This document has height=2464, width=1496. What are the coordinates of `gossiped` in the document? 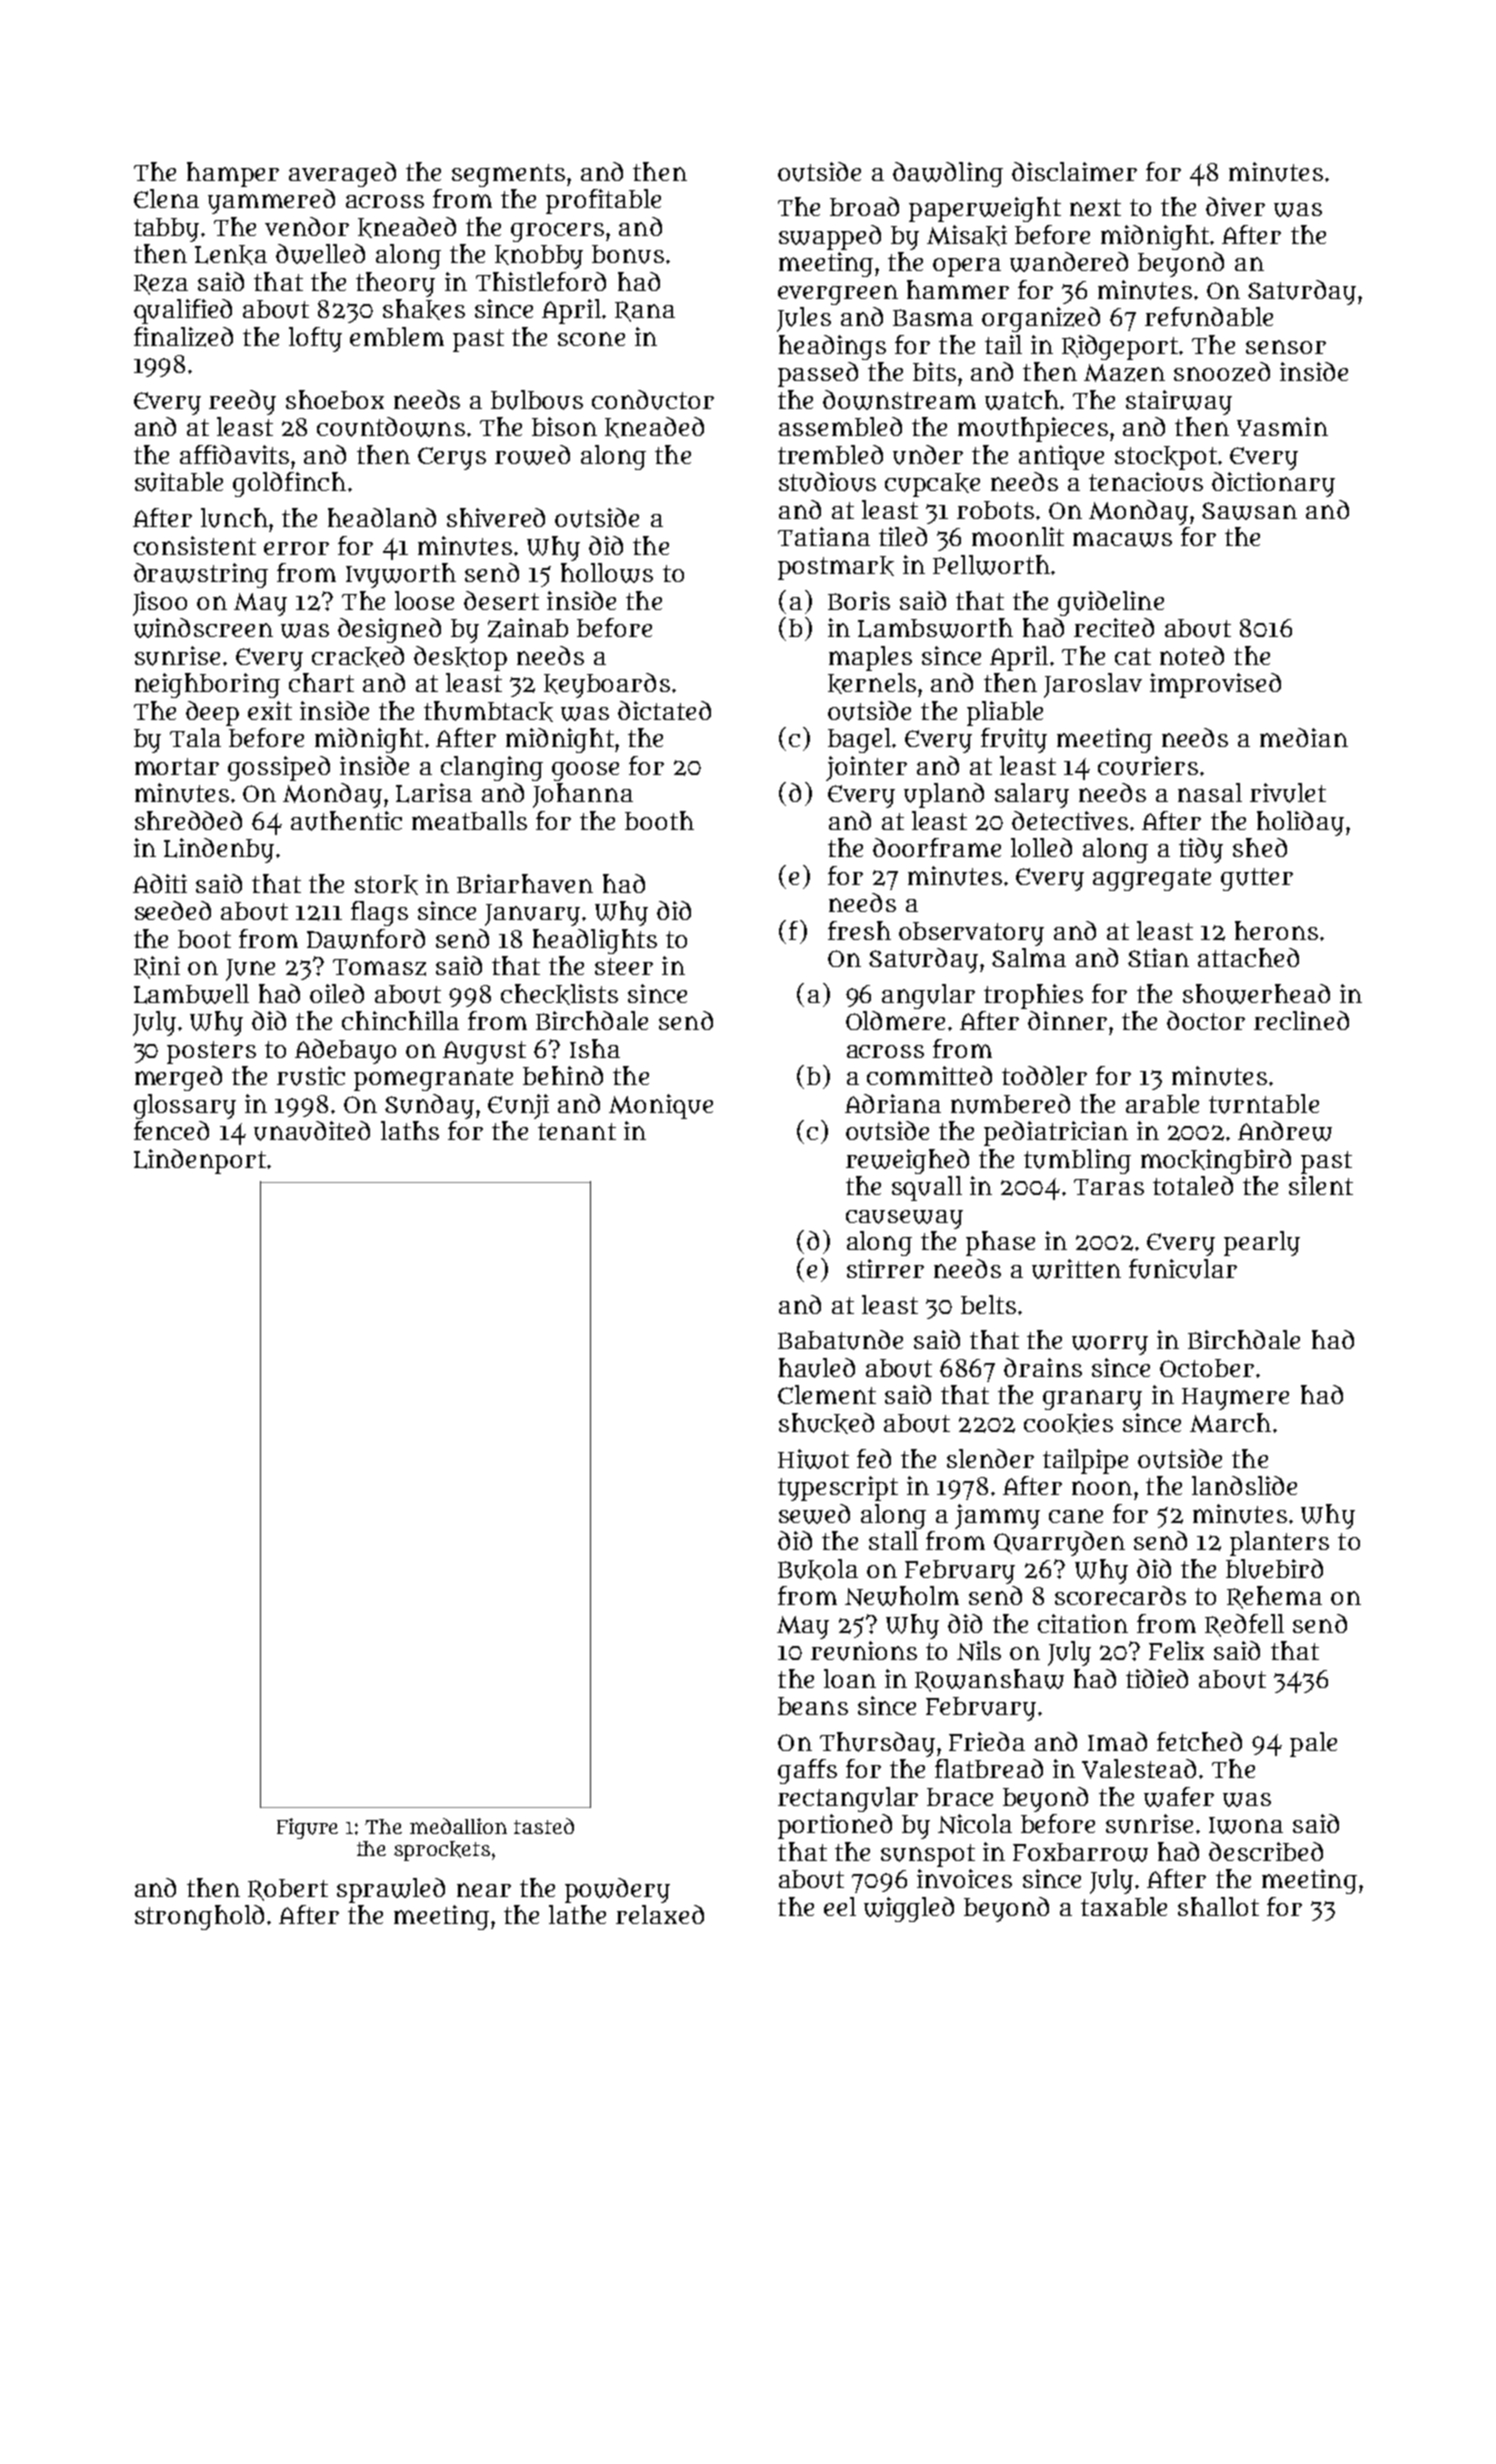 It's located at (279, 768).
